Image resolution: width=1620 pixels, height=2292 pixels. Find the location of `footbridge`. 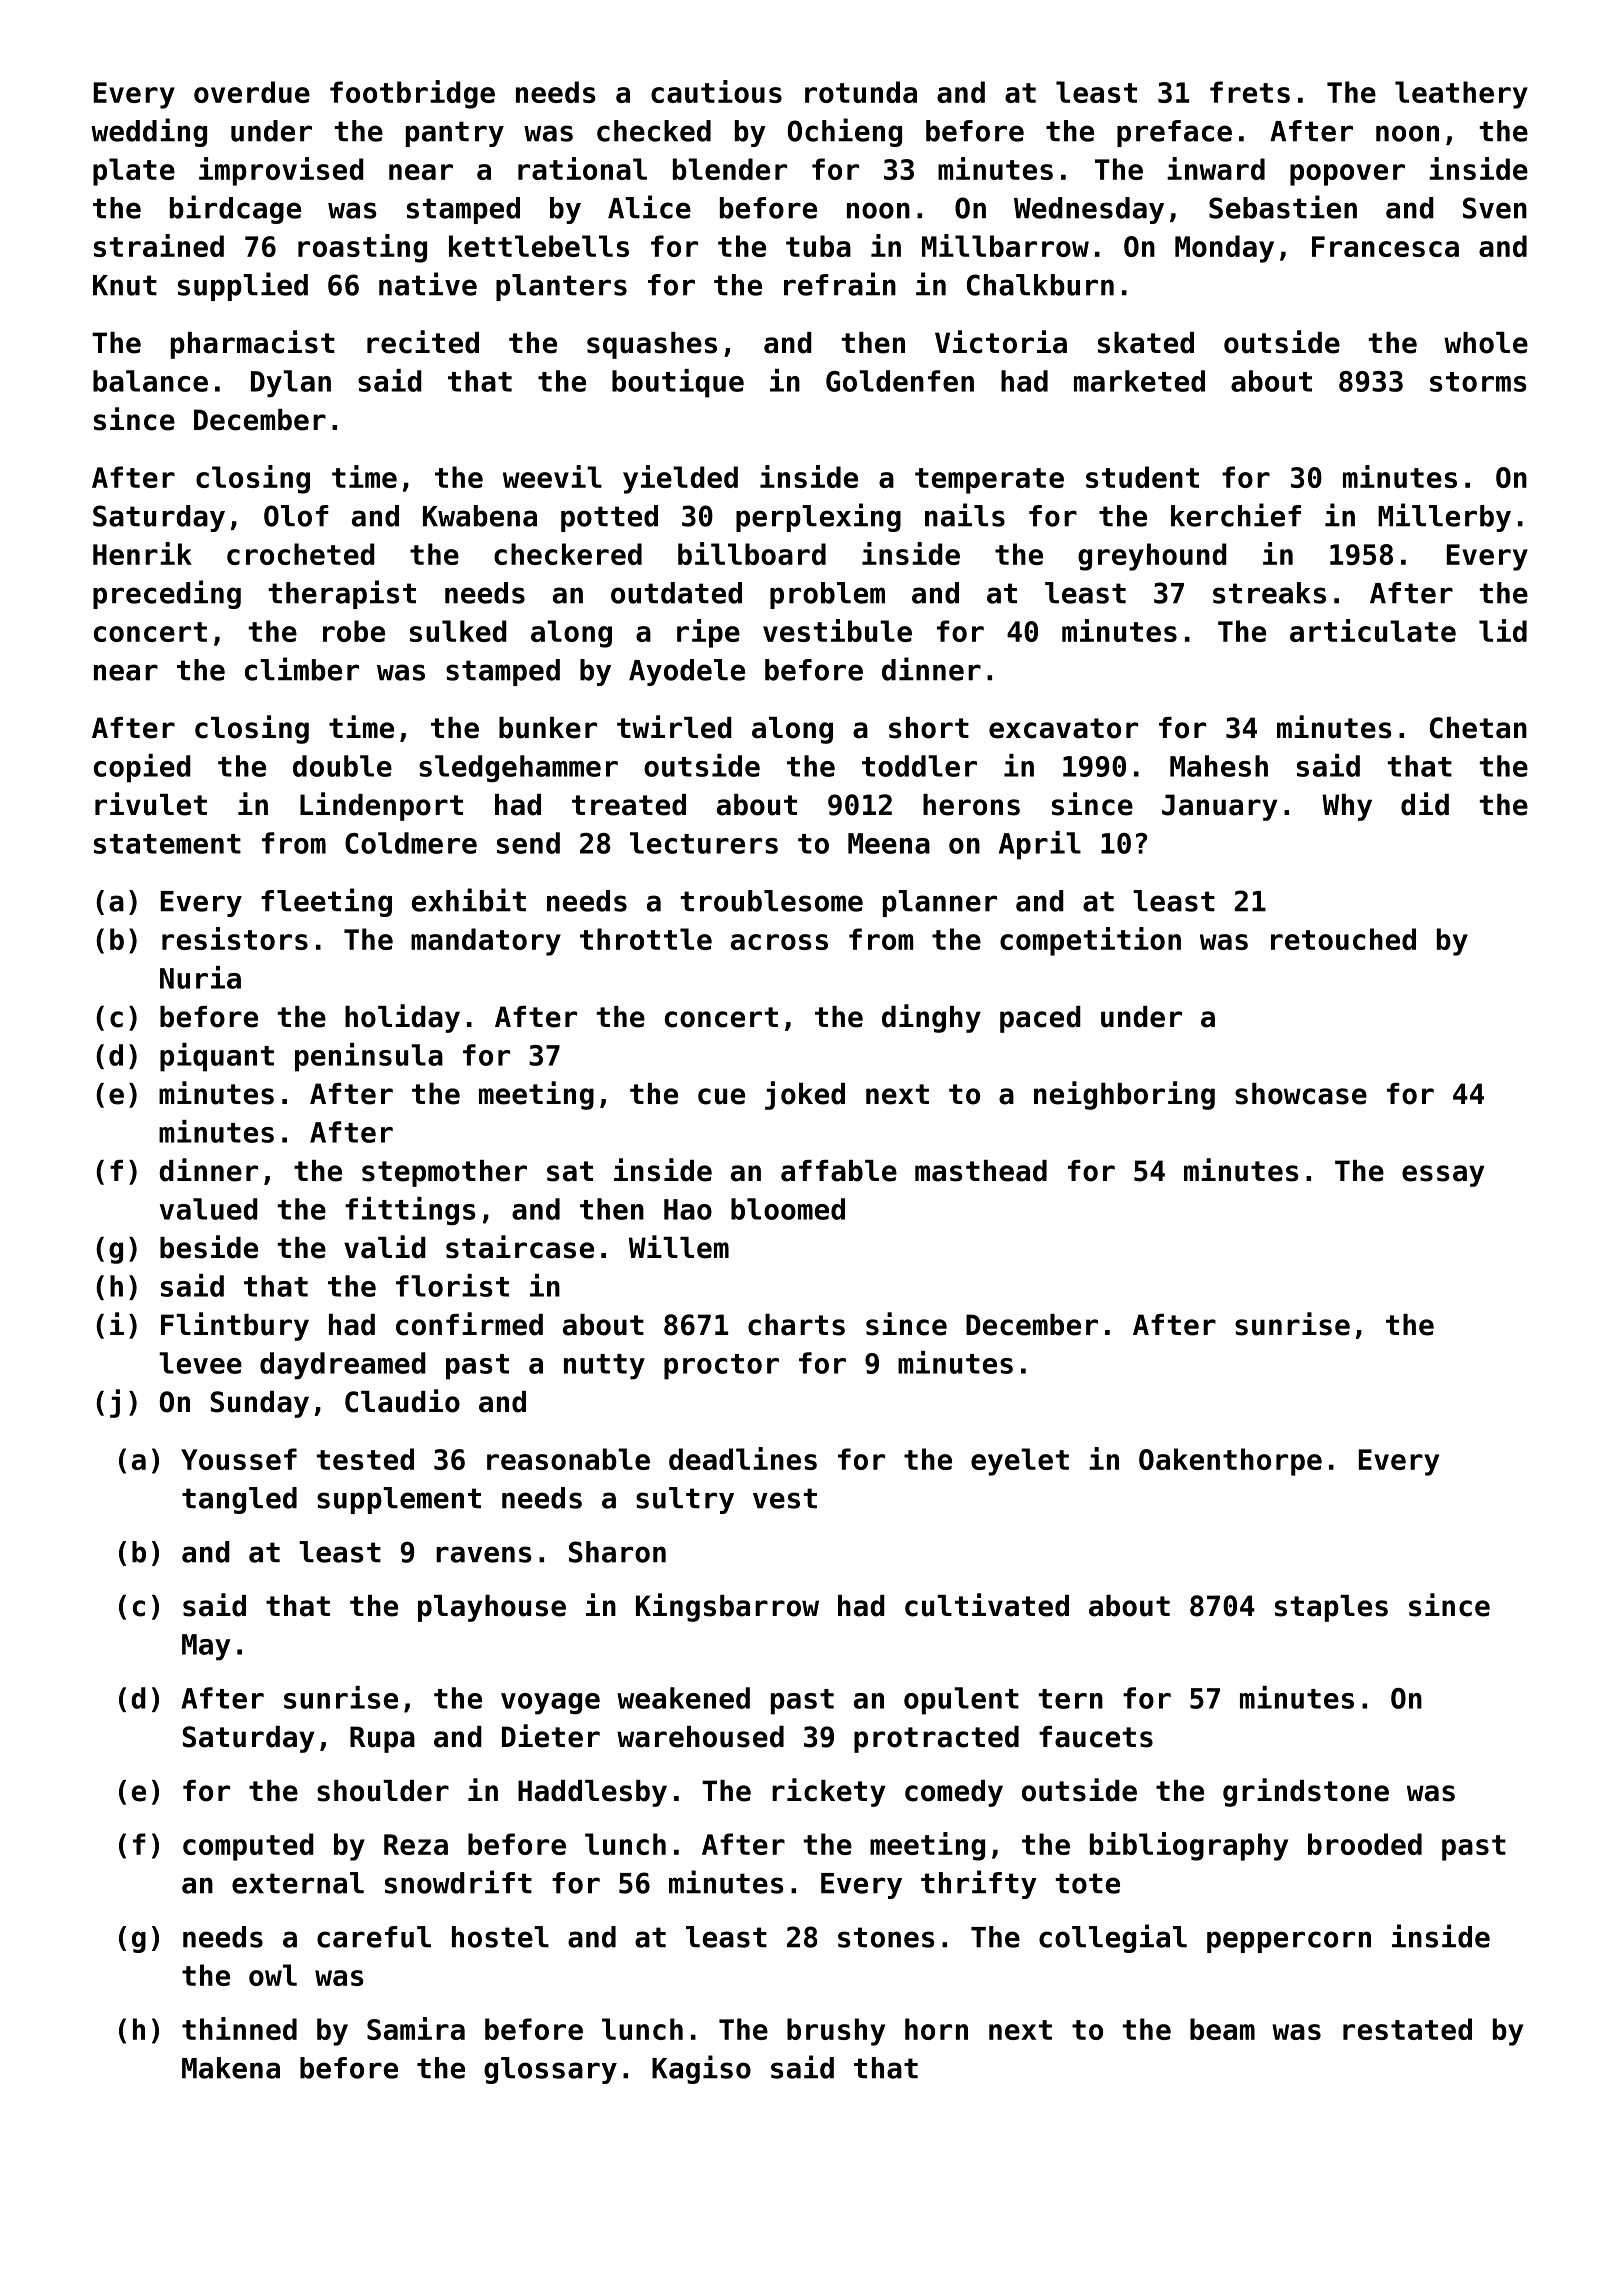

footbridge is located at coordinates (412, 94).
